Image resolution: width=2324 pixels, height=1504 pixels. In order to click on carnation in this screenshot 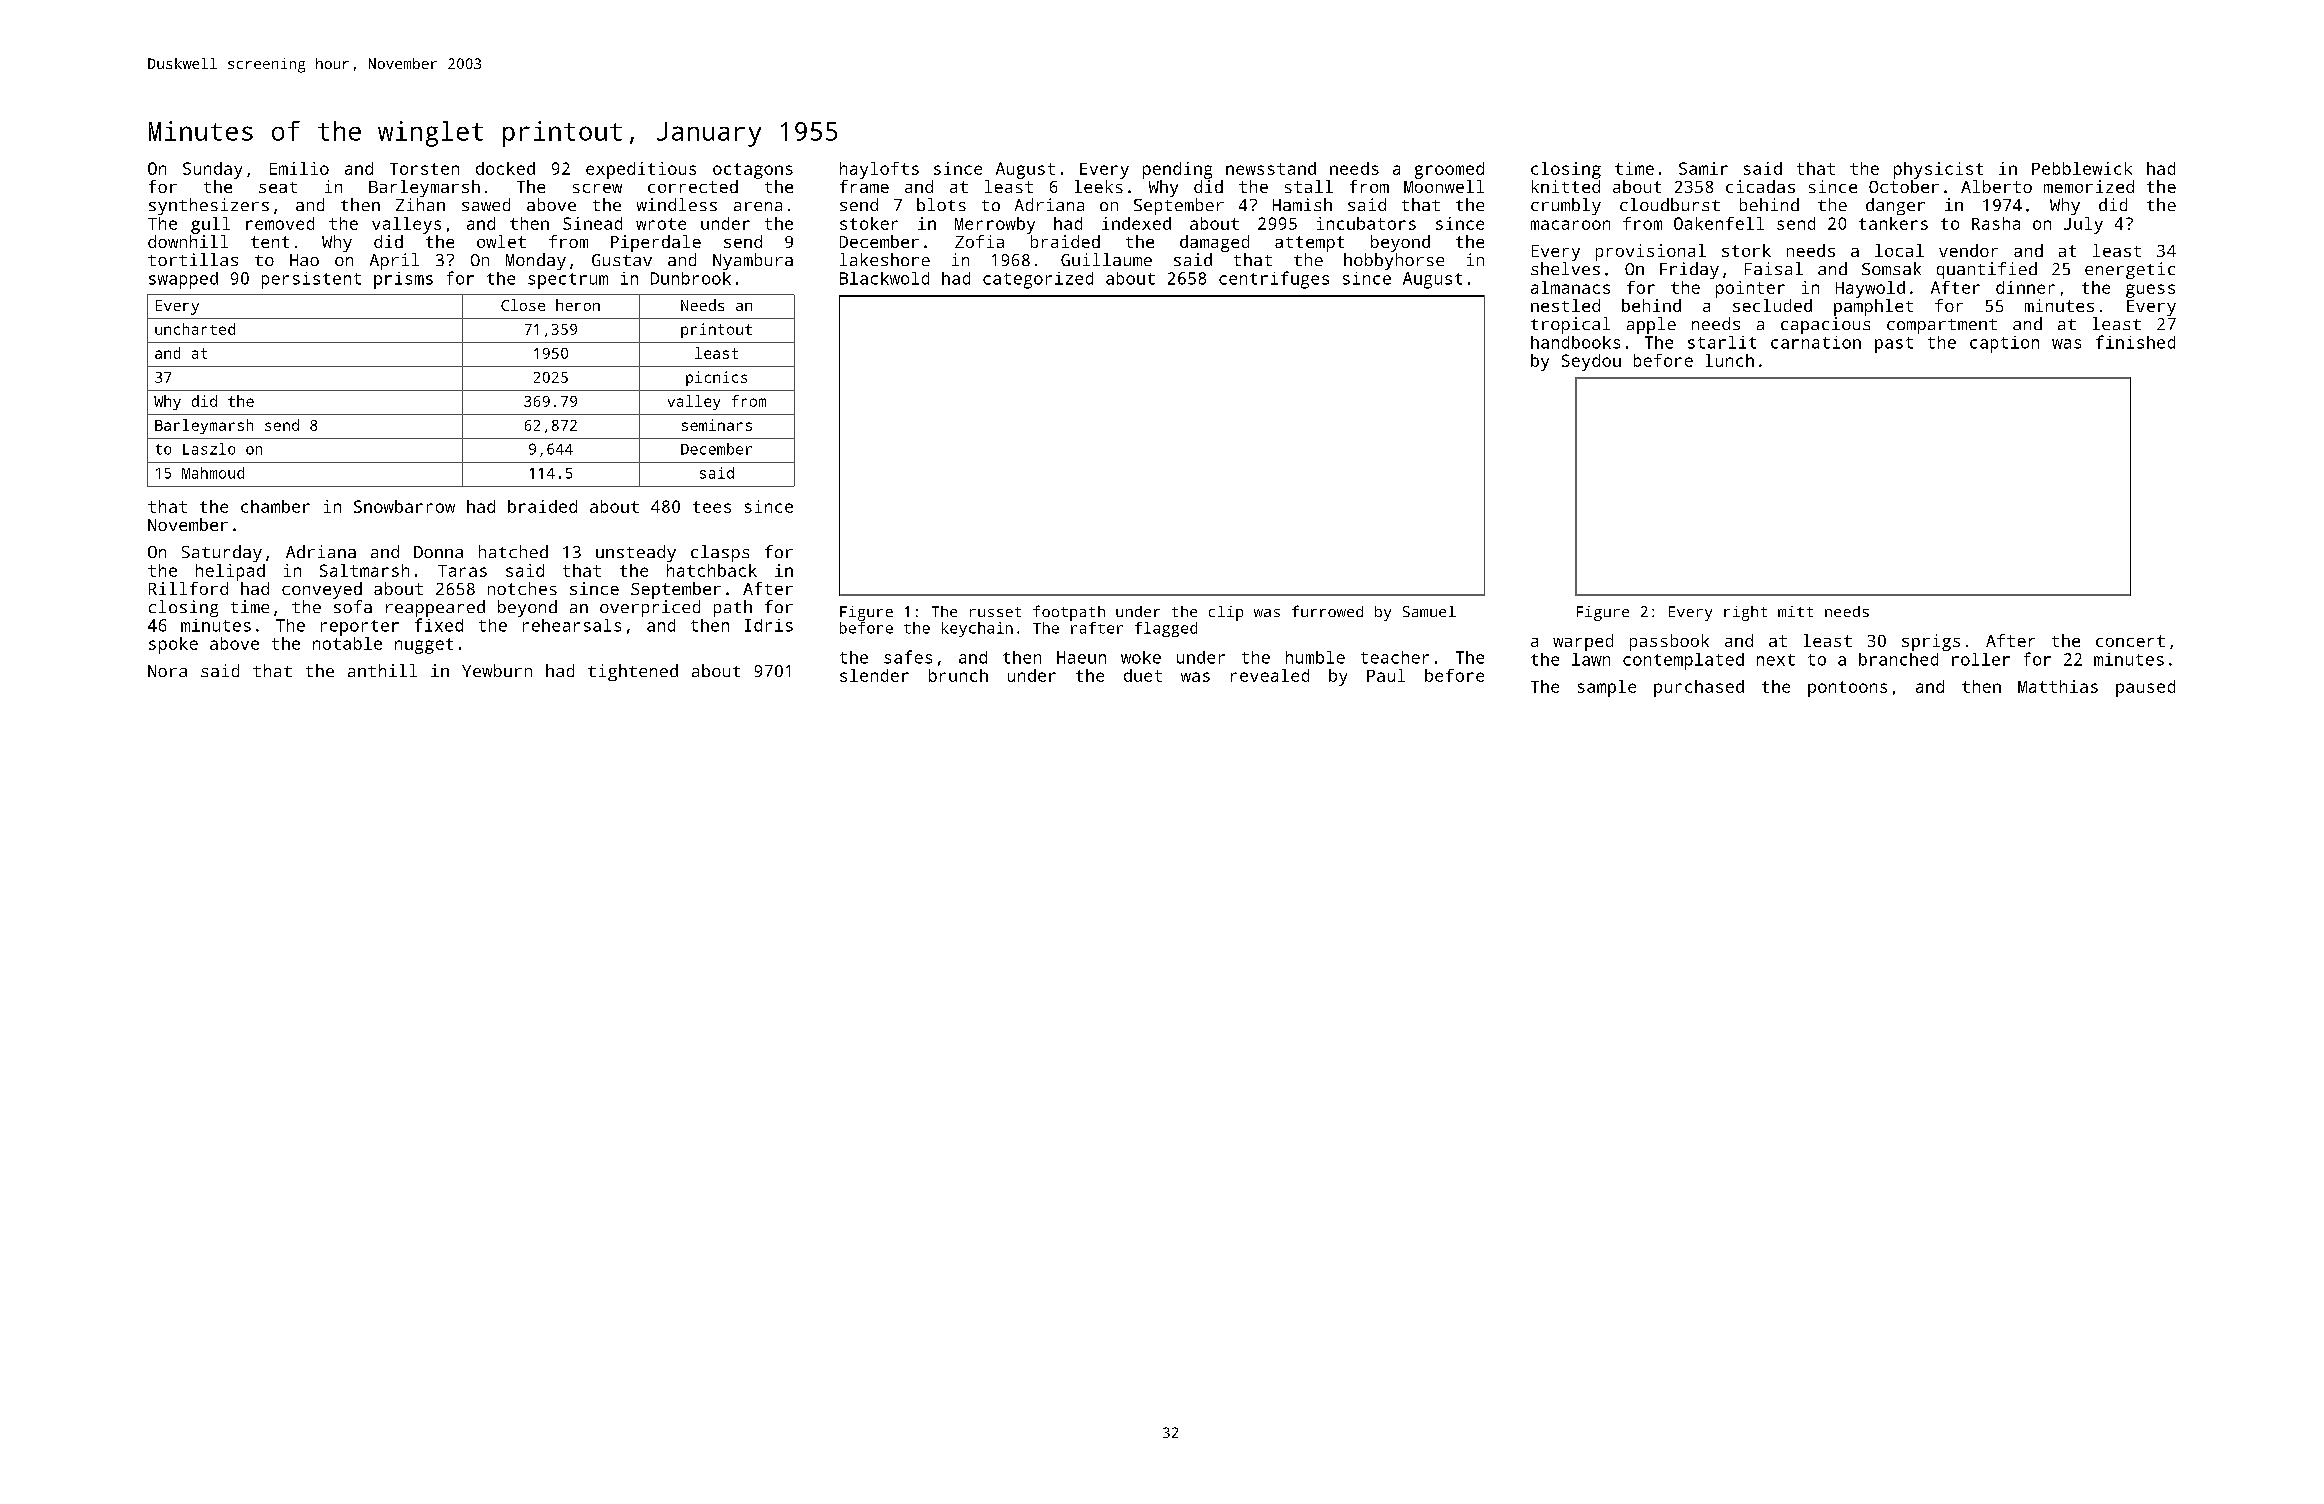, I will do `click(1816, 342)`.
